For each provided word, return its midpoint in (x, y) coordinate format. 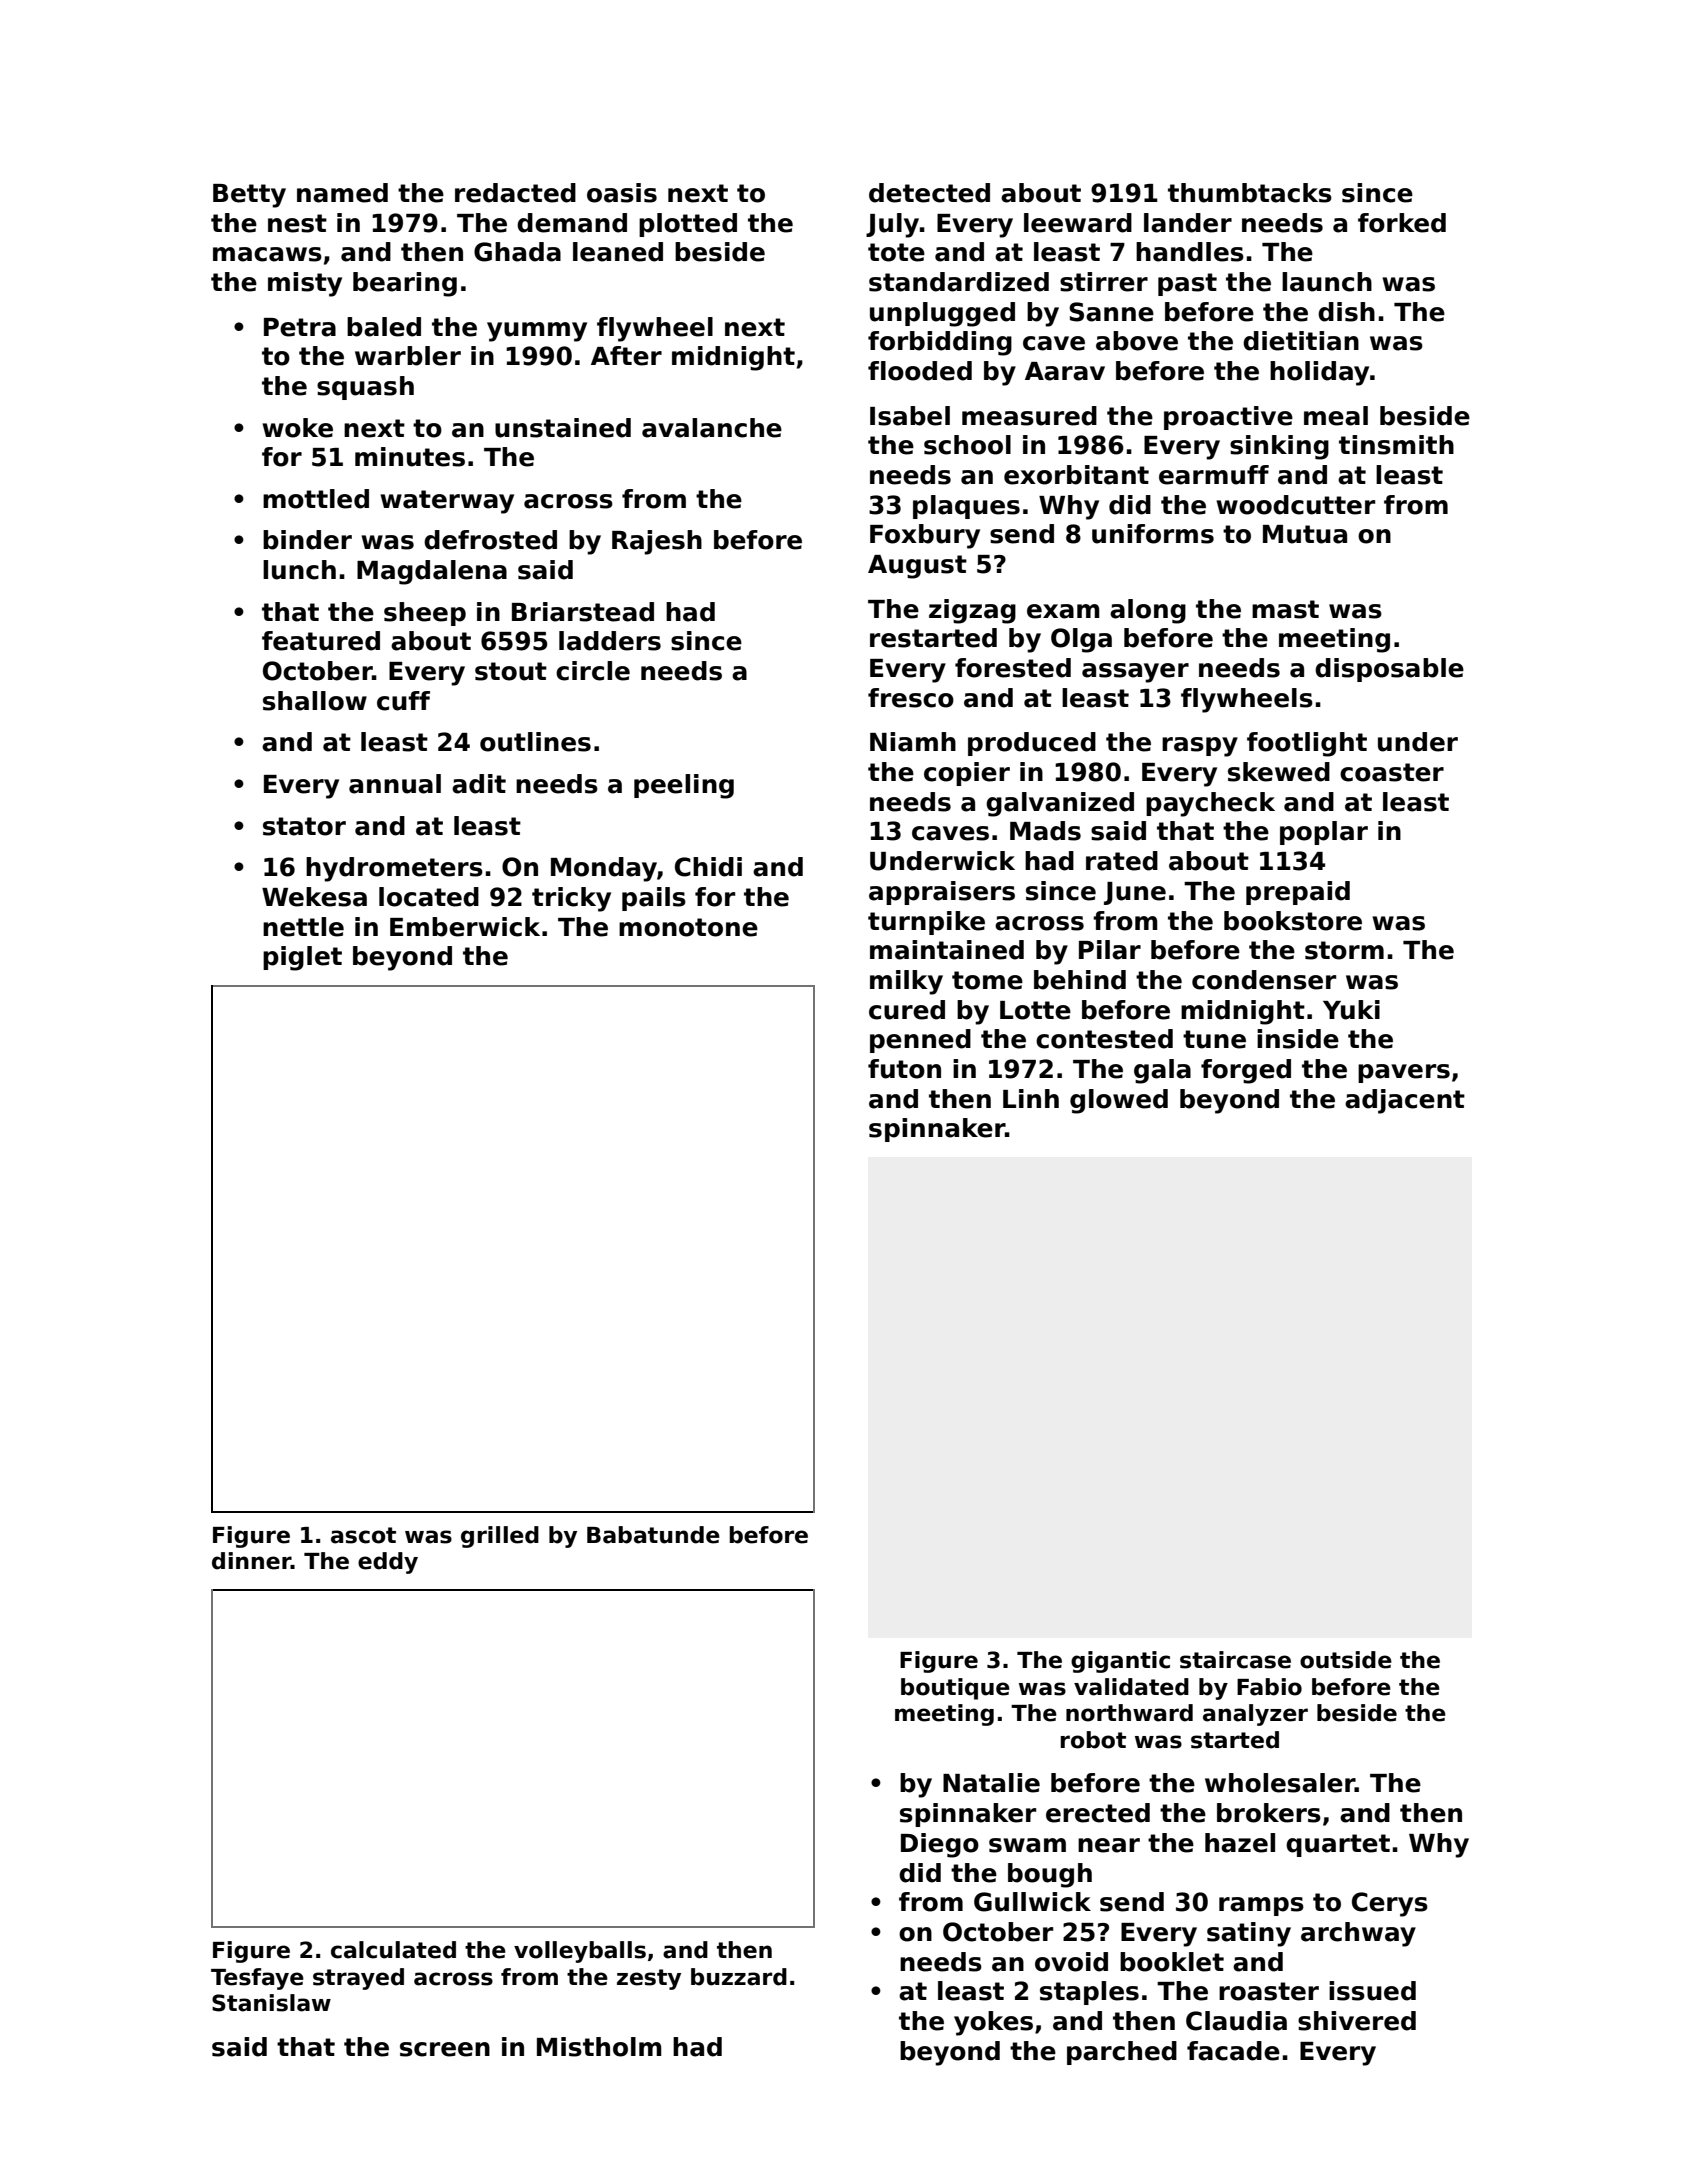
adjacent (1405, 1101)
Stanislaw (271, 2003)
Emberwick (465, 927)
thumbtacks (1250, 193)
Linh (1031, 1098)
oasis (622, 193)
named (342, 193)
